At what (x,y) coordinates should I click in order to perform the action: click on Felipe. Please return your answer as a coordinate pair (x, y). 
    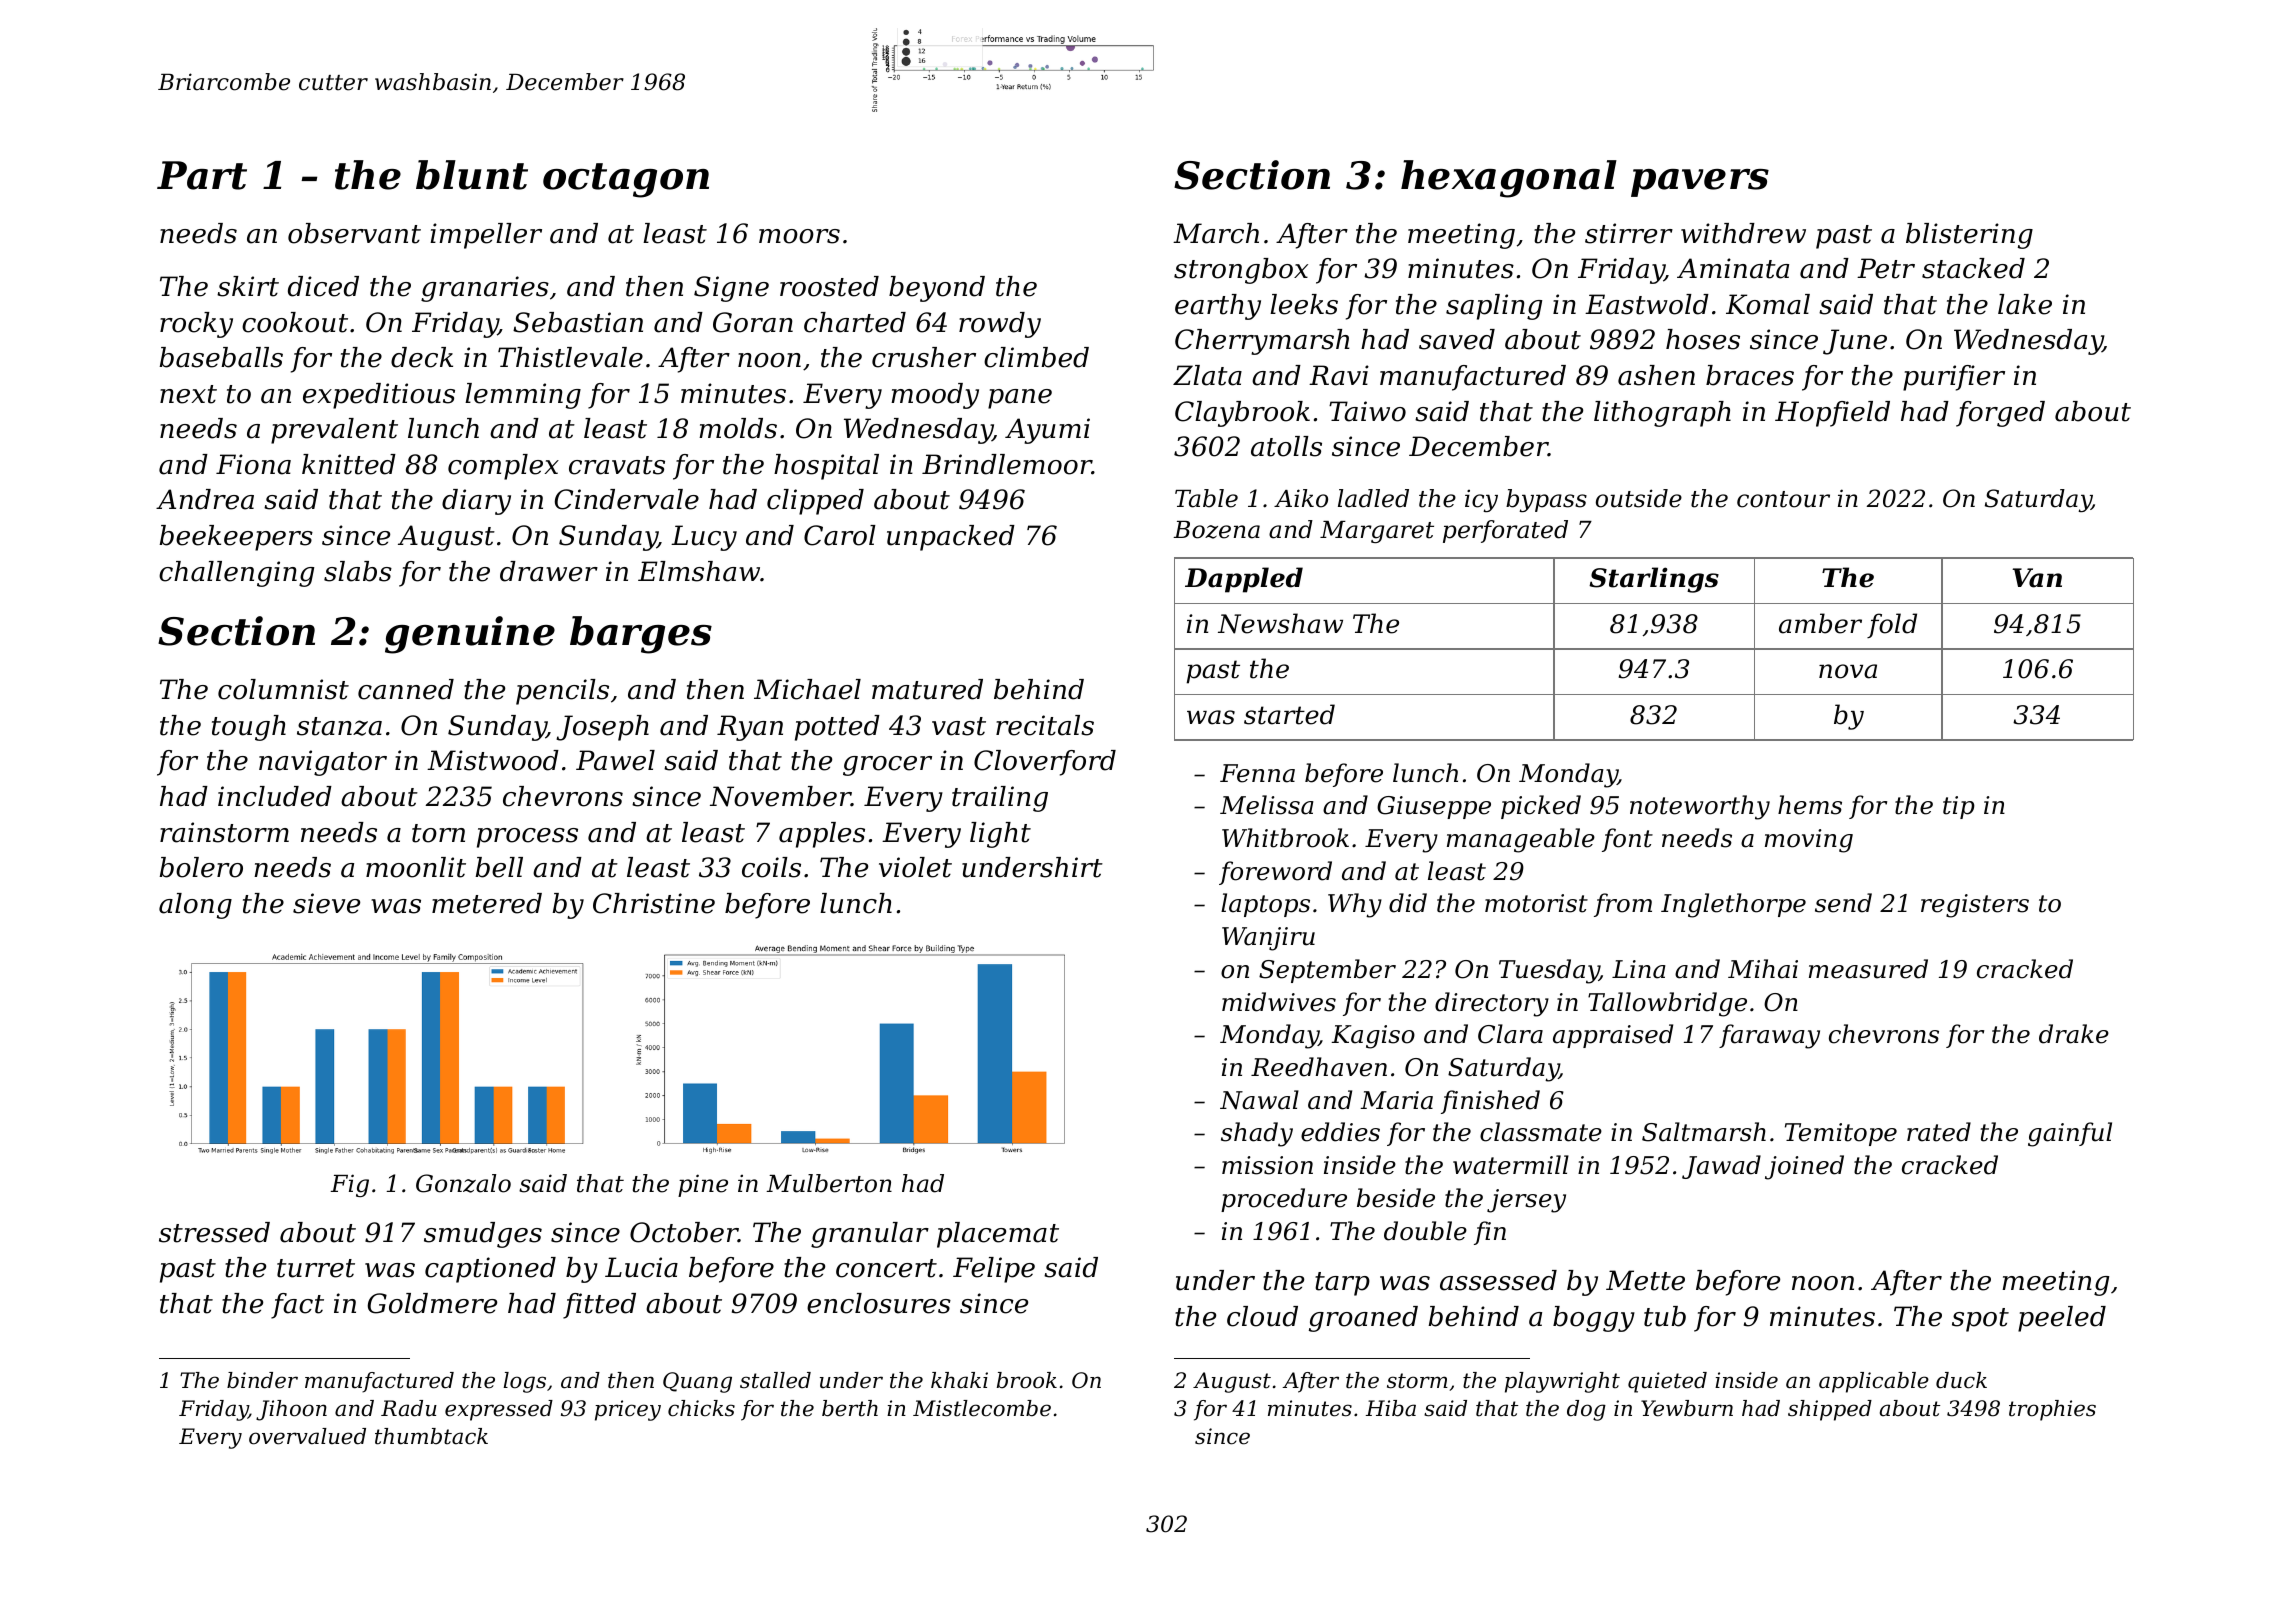
    Looking at the image, I should click on (994, 1270).
